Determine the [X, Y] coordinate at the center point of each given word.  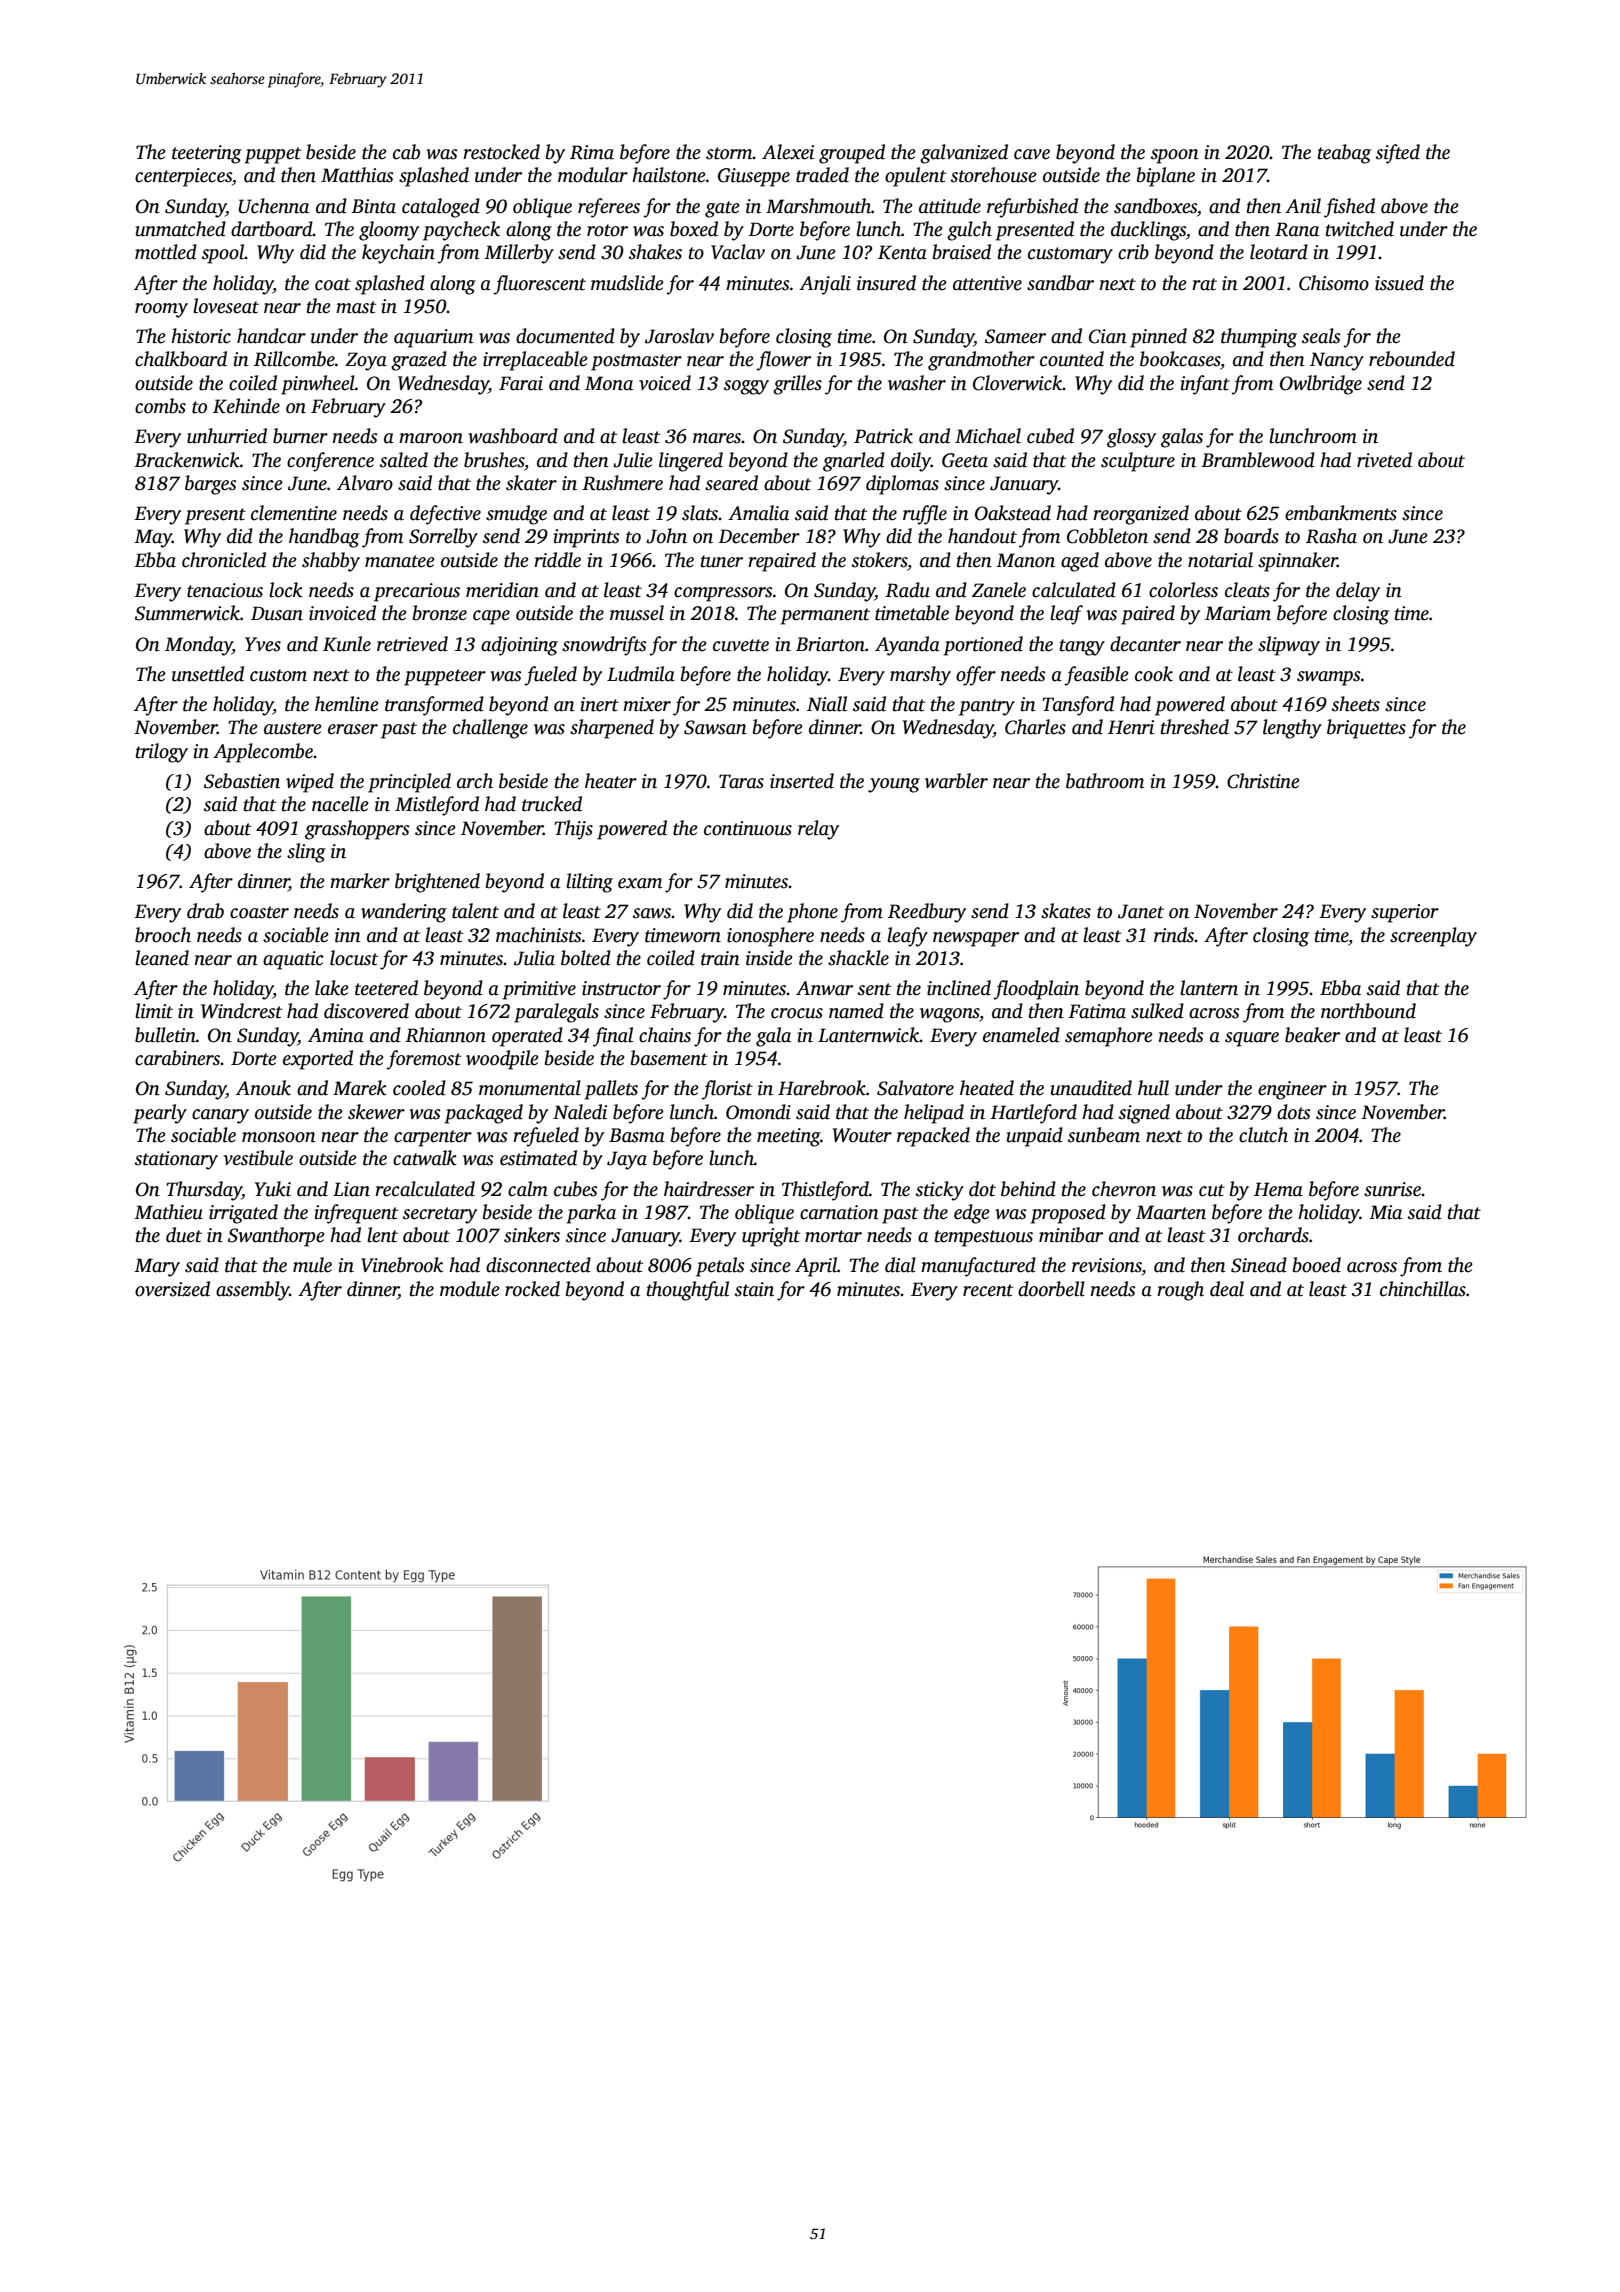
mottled [166, 252]
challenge [490, 729]
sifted [1398, 154]
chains [665, 1035]
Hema [1278, 1189]
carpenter [433, 1138]
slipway [1289, 646]
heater [611, 781]
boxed [694, 229]
